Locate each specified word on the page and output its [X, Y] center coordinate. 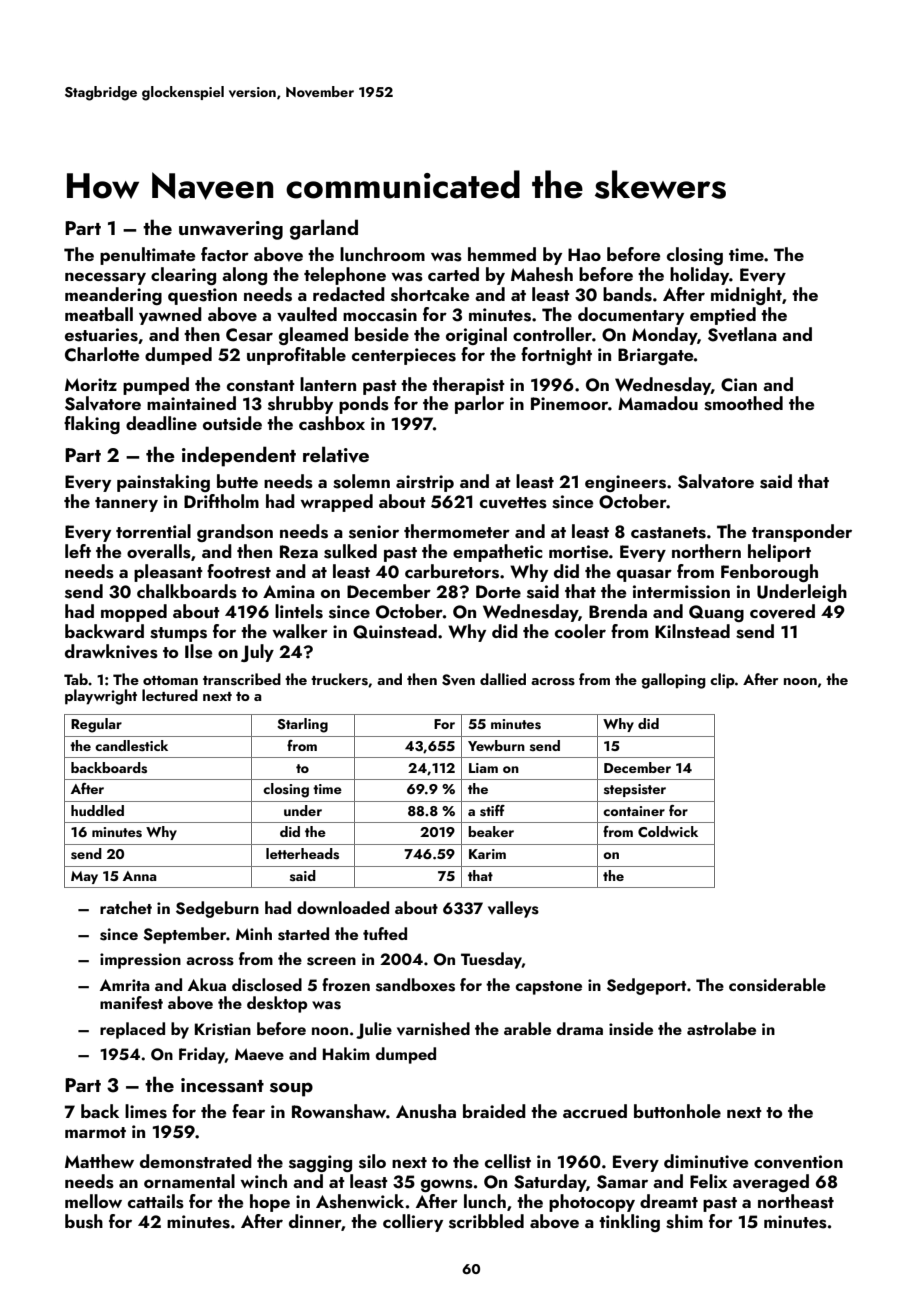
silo [372, 1161]
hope [270, 1203]
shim [684, 1221]
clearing [183, 276]
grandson [235, 533]
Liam [483, 768]
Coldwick [668, 831]
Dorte [498, 591]
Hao [584, 254]
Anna [140, 876]
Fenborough [769, 573]
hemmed [502, 254]
